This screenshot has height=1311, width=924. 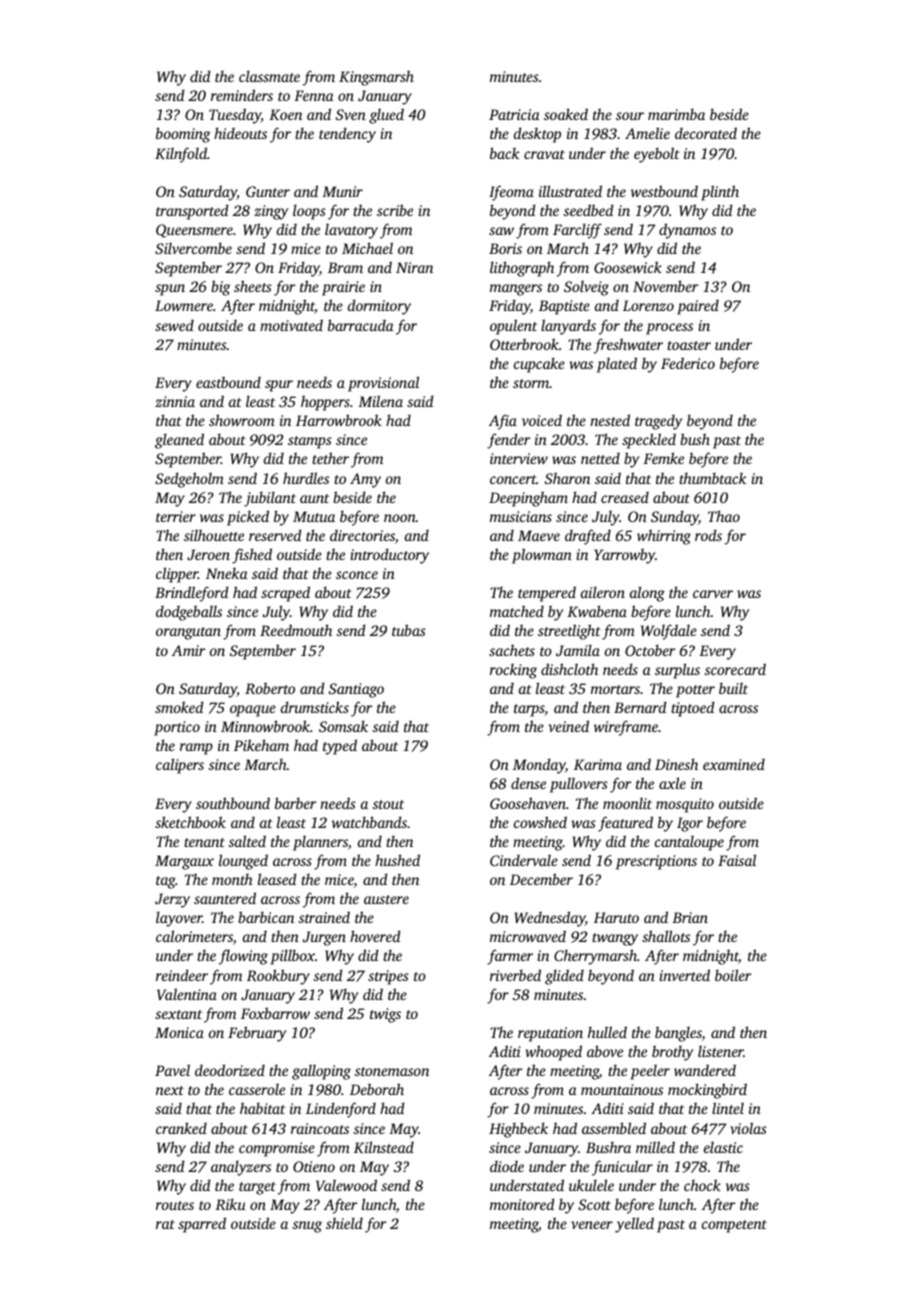 I want to click on stonemason, so click(x=392, y=1071).
